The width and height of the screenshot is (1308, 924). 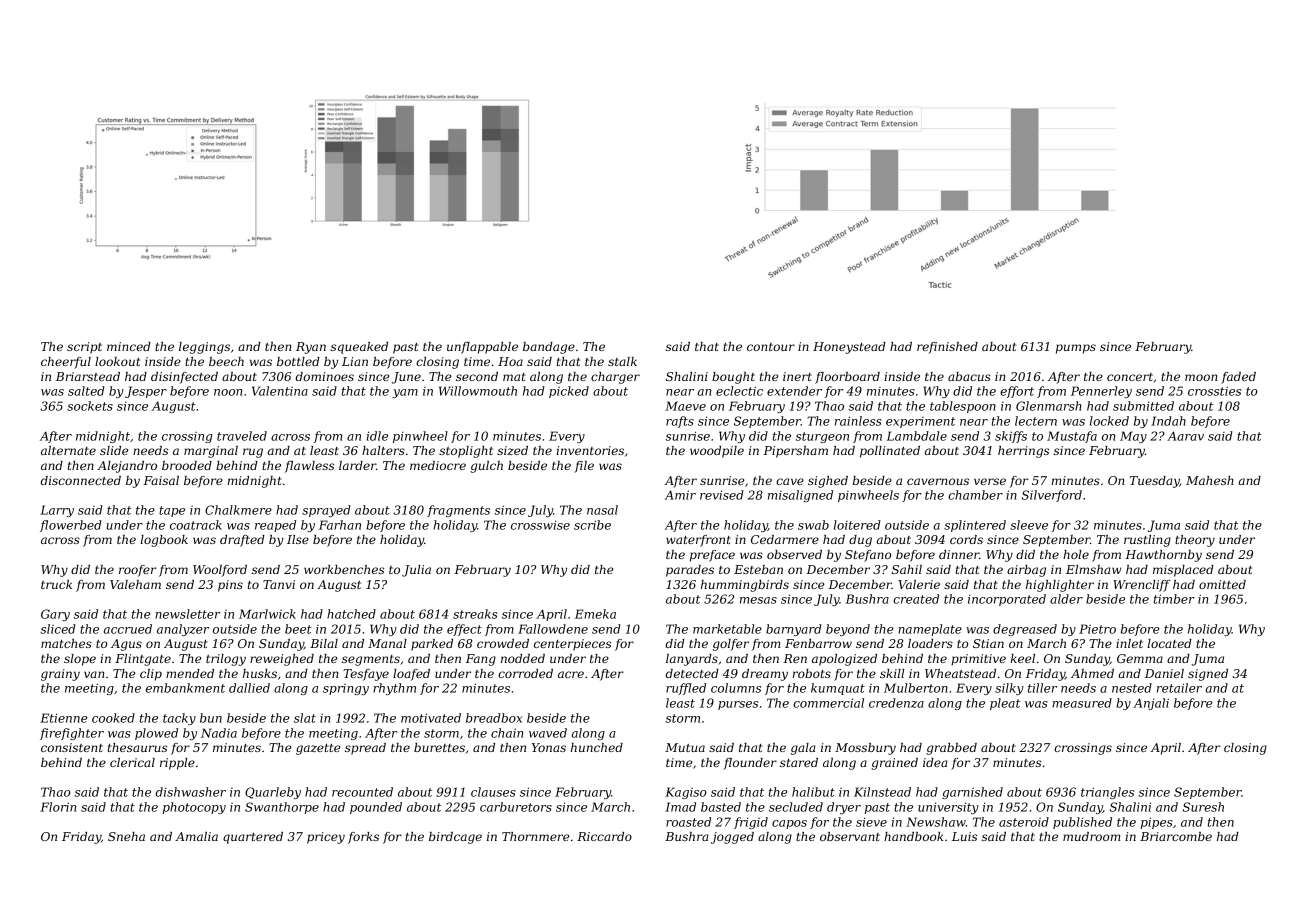 I want to click on squeaked, so click(x=359, y=348).
